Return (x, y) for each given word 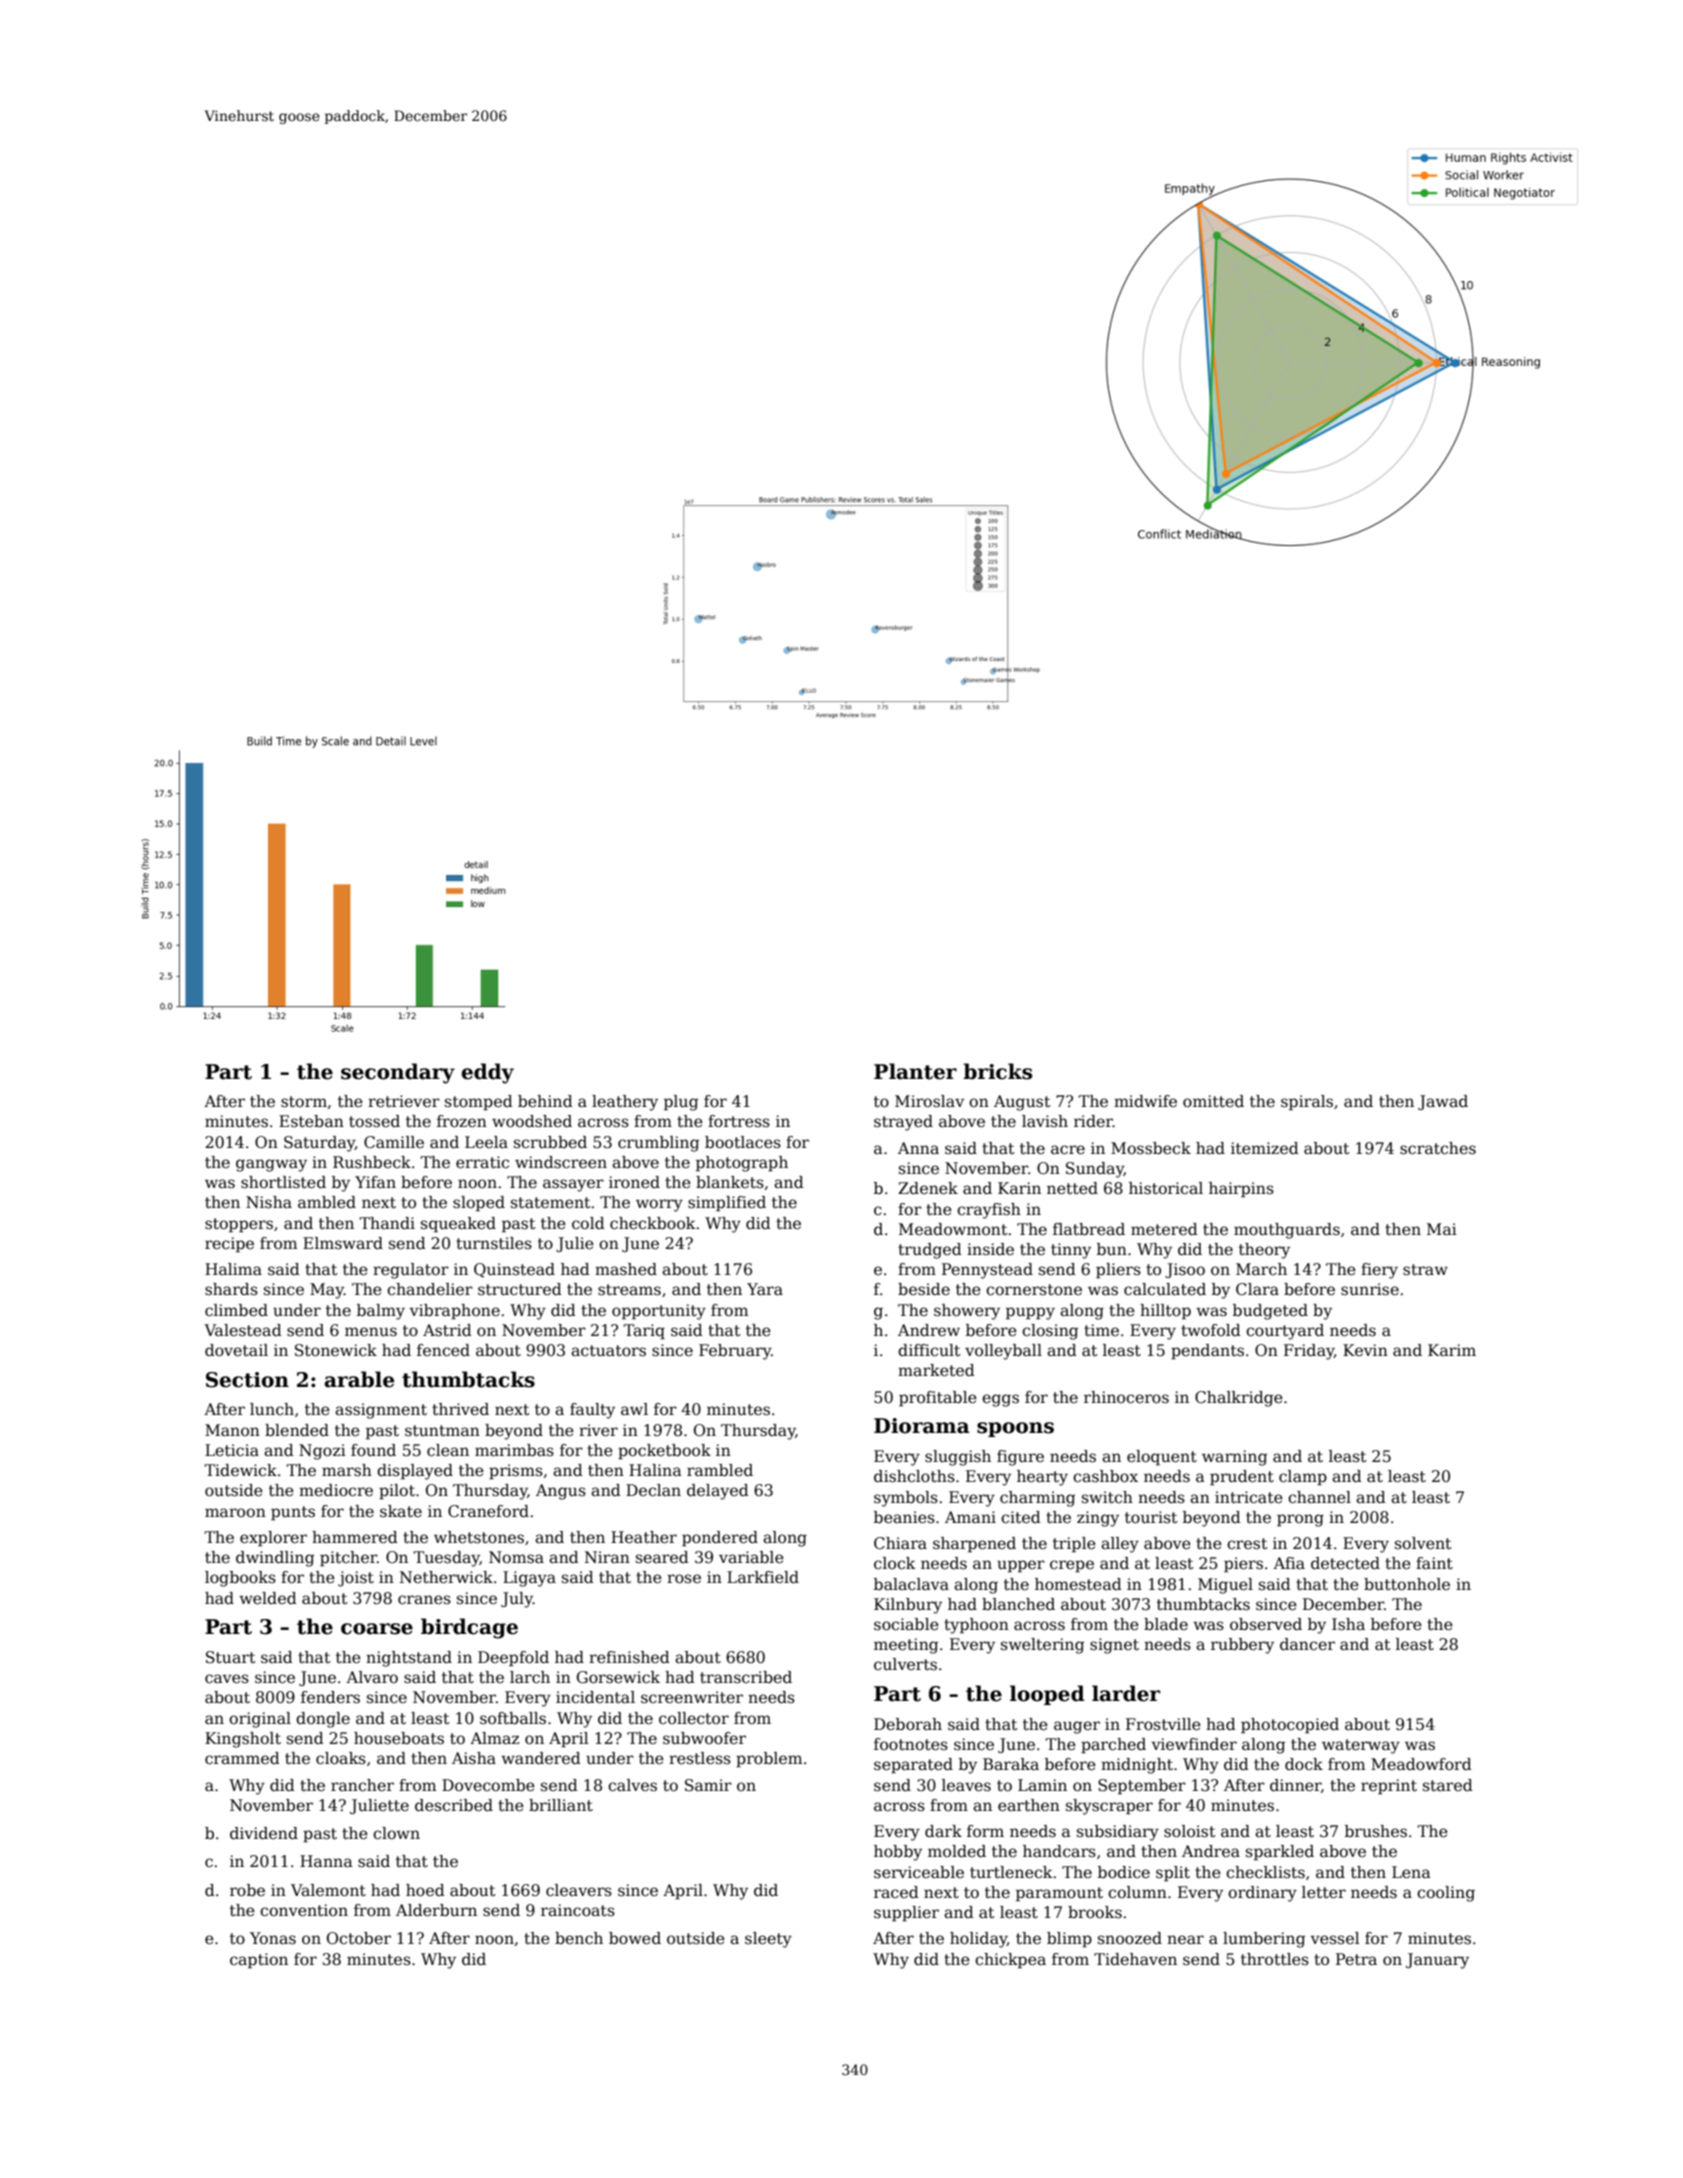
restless (700, 1758)
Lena (1411, 1872)
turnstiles (494, 1243)
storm (304, 1102)
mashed (626, 1269)
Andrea (1211, 1851)
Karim (1452, 1350)
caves (227, 1679)
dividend (264, 1833)
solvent (1423, 1543)
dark (943, 1831)
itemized (1265, 1148)
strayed (903, 1123)
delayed (718, 1492)
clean (448, 1450)
